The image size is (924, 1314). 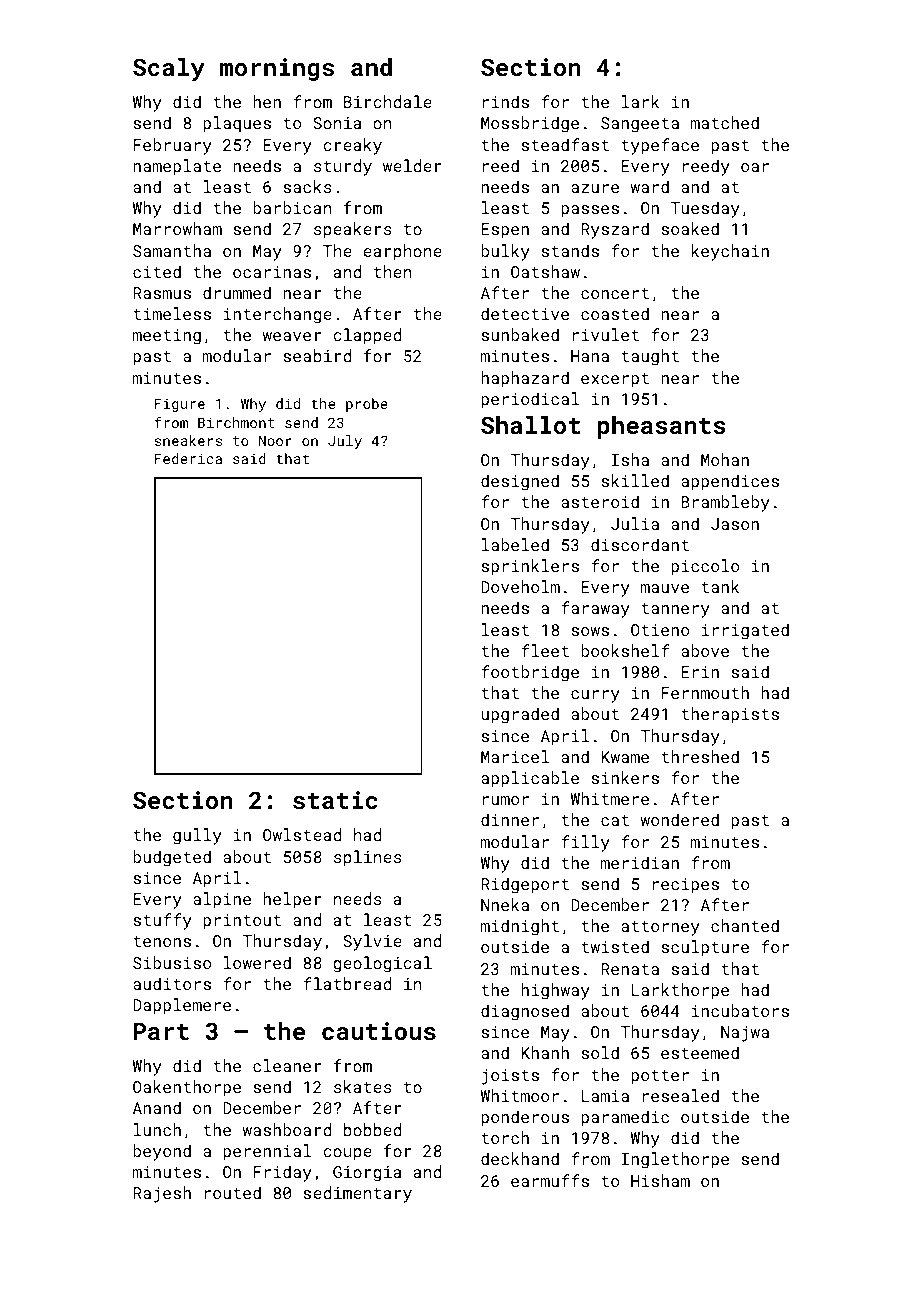 I want to click on July, so click(x=345, y=442).
